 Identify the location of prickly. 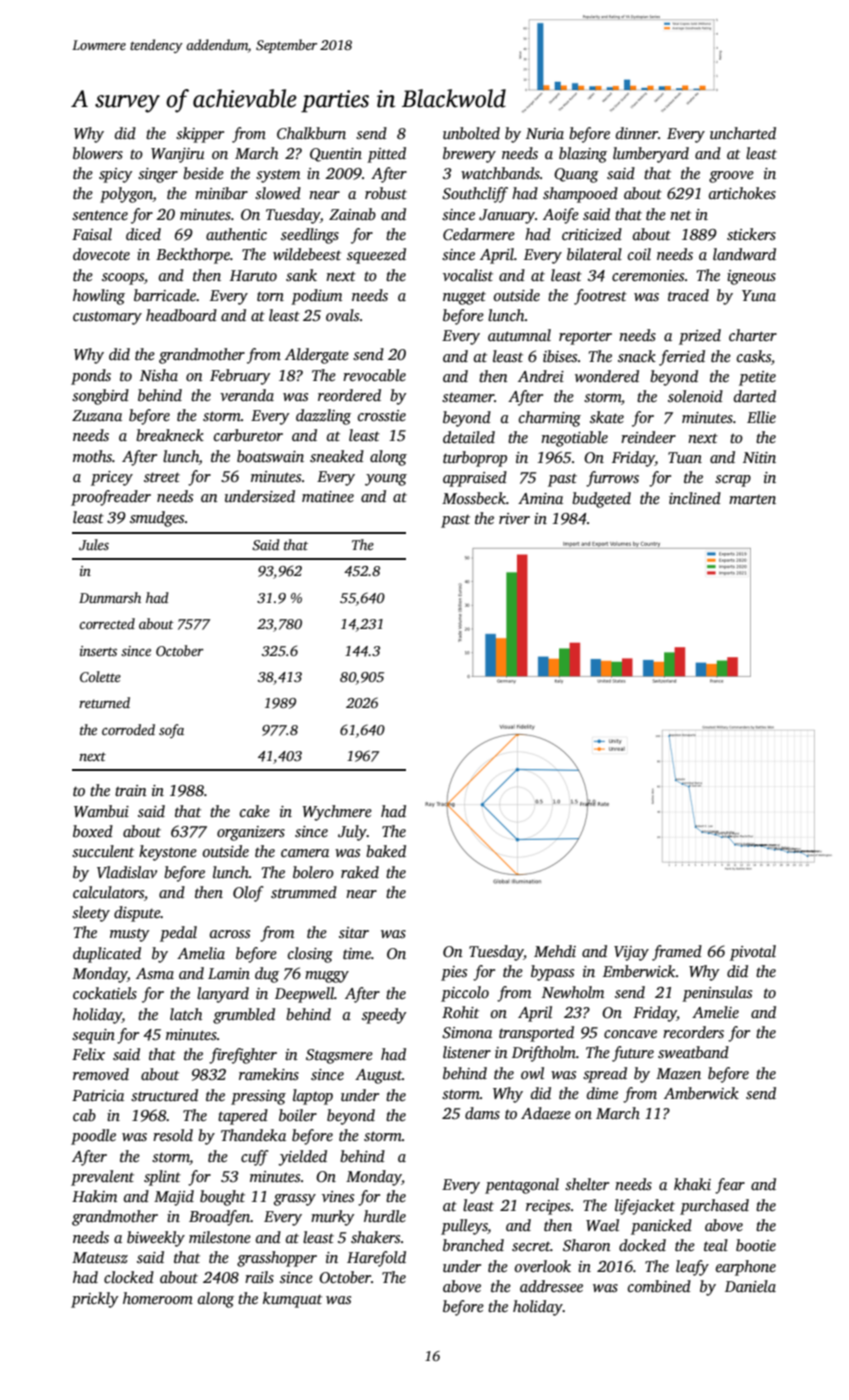
(94, 1300).
